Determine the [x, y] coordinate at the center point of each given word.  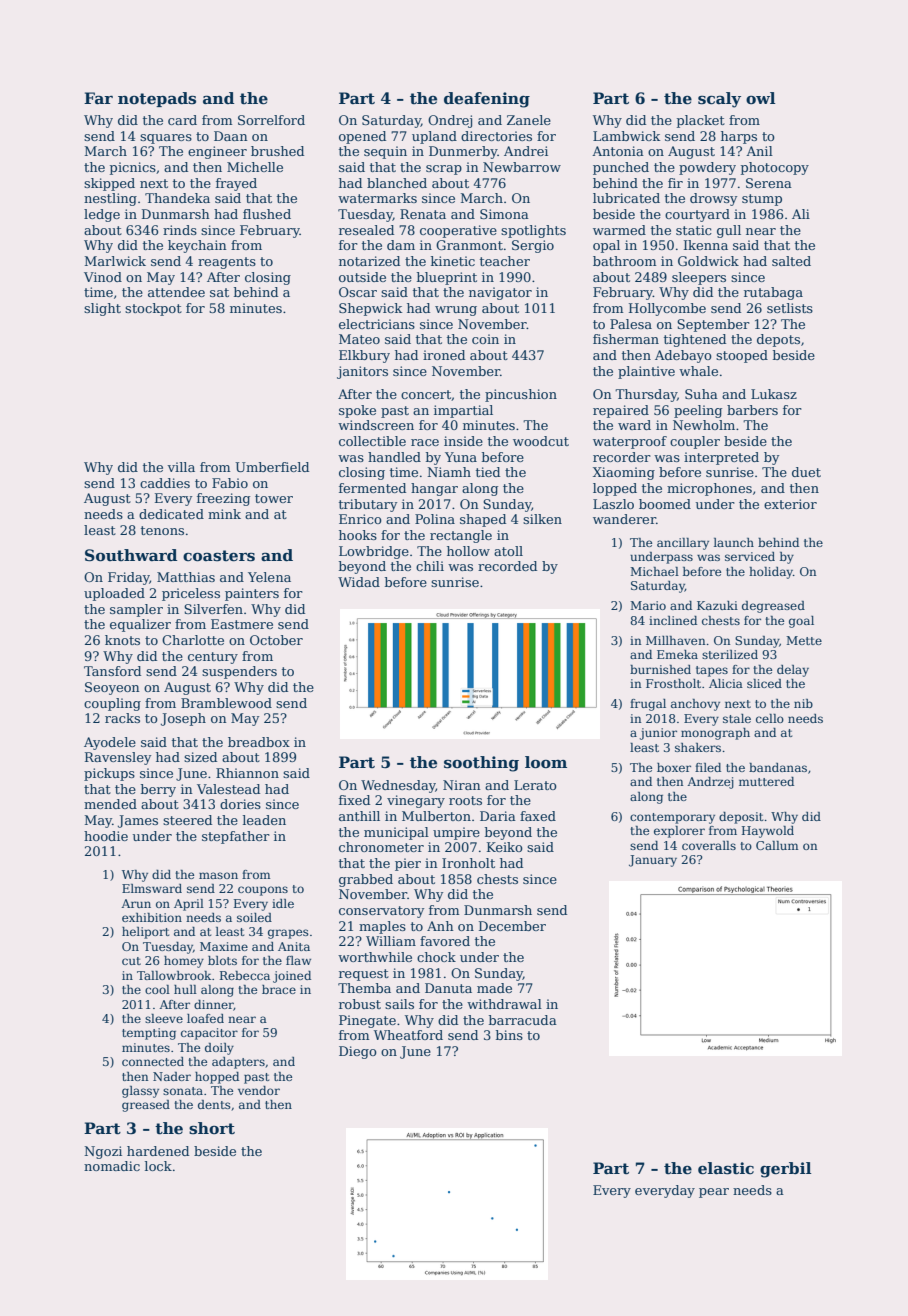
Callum [777, 845]
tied [488, 472]
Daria [498, 816]
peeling [698, 411]
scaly [719, 100]
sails [399, 1004]
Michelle [255, 167]
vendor [259, 1090]
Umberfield [272, 467]
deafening [487, 100]
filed [708, 767]
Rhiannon [247, 773]
